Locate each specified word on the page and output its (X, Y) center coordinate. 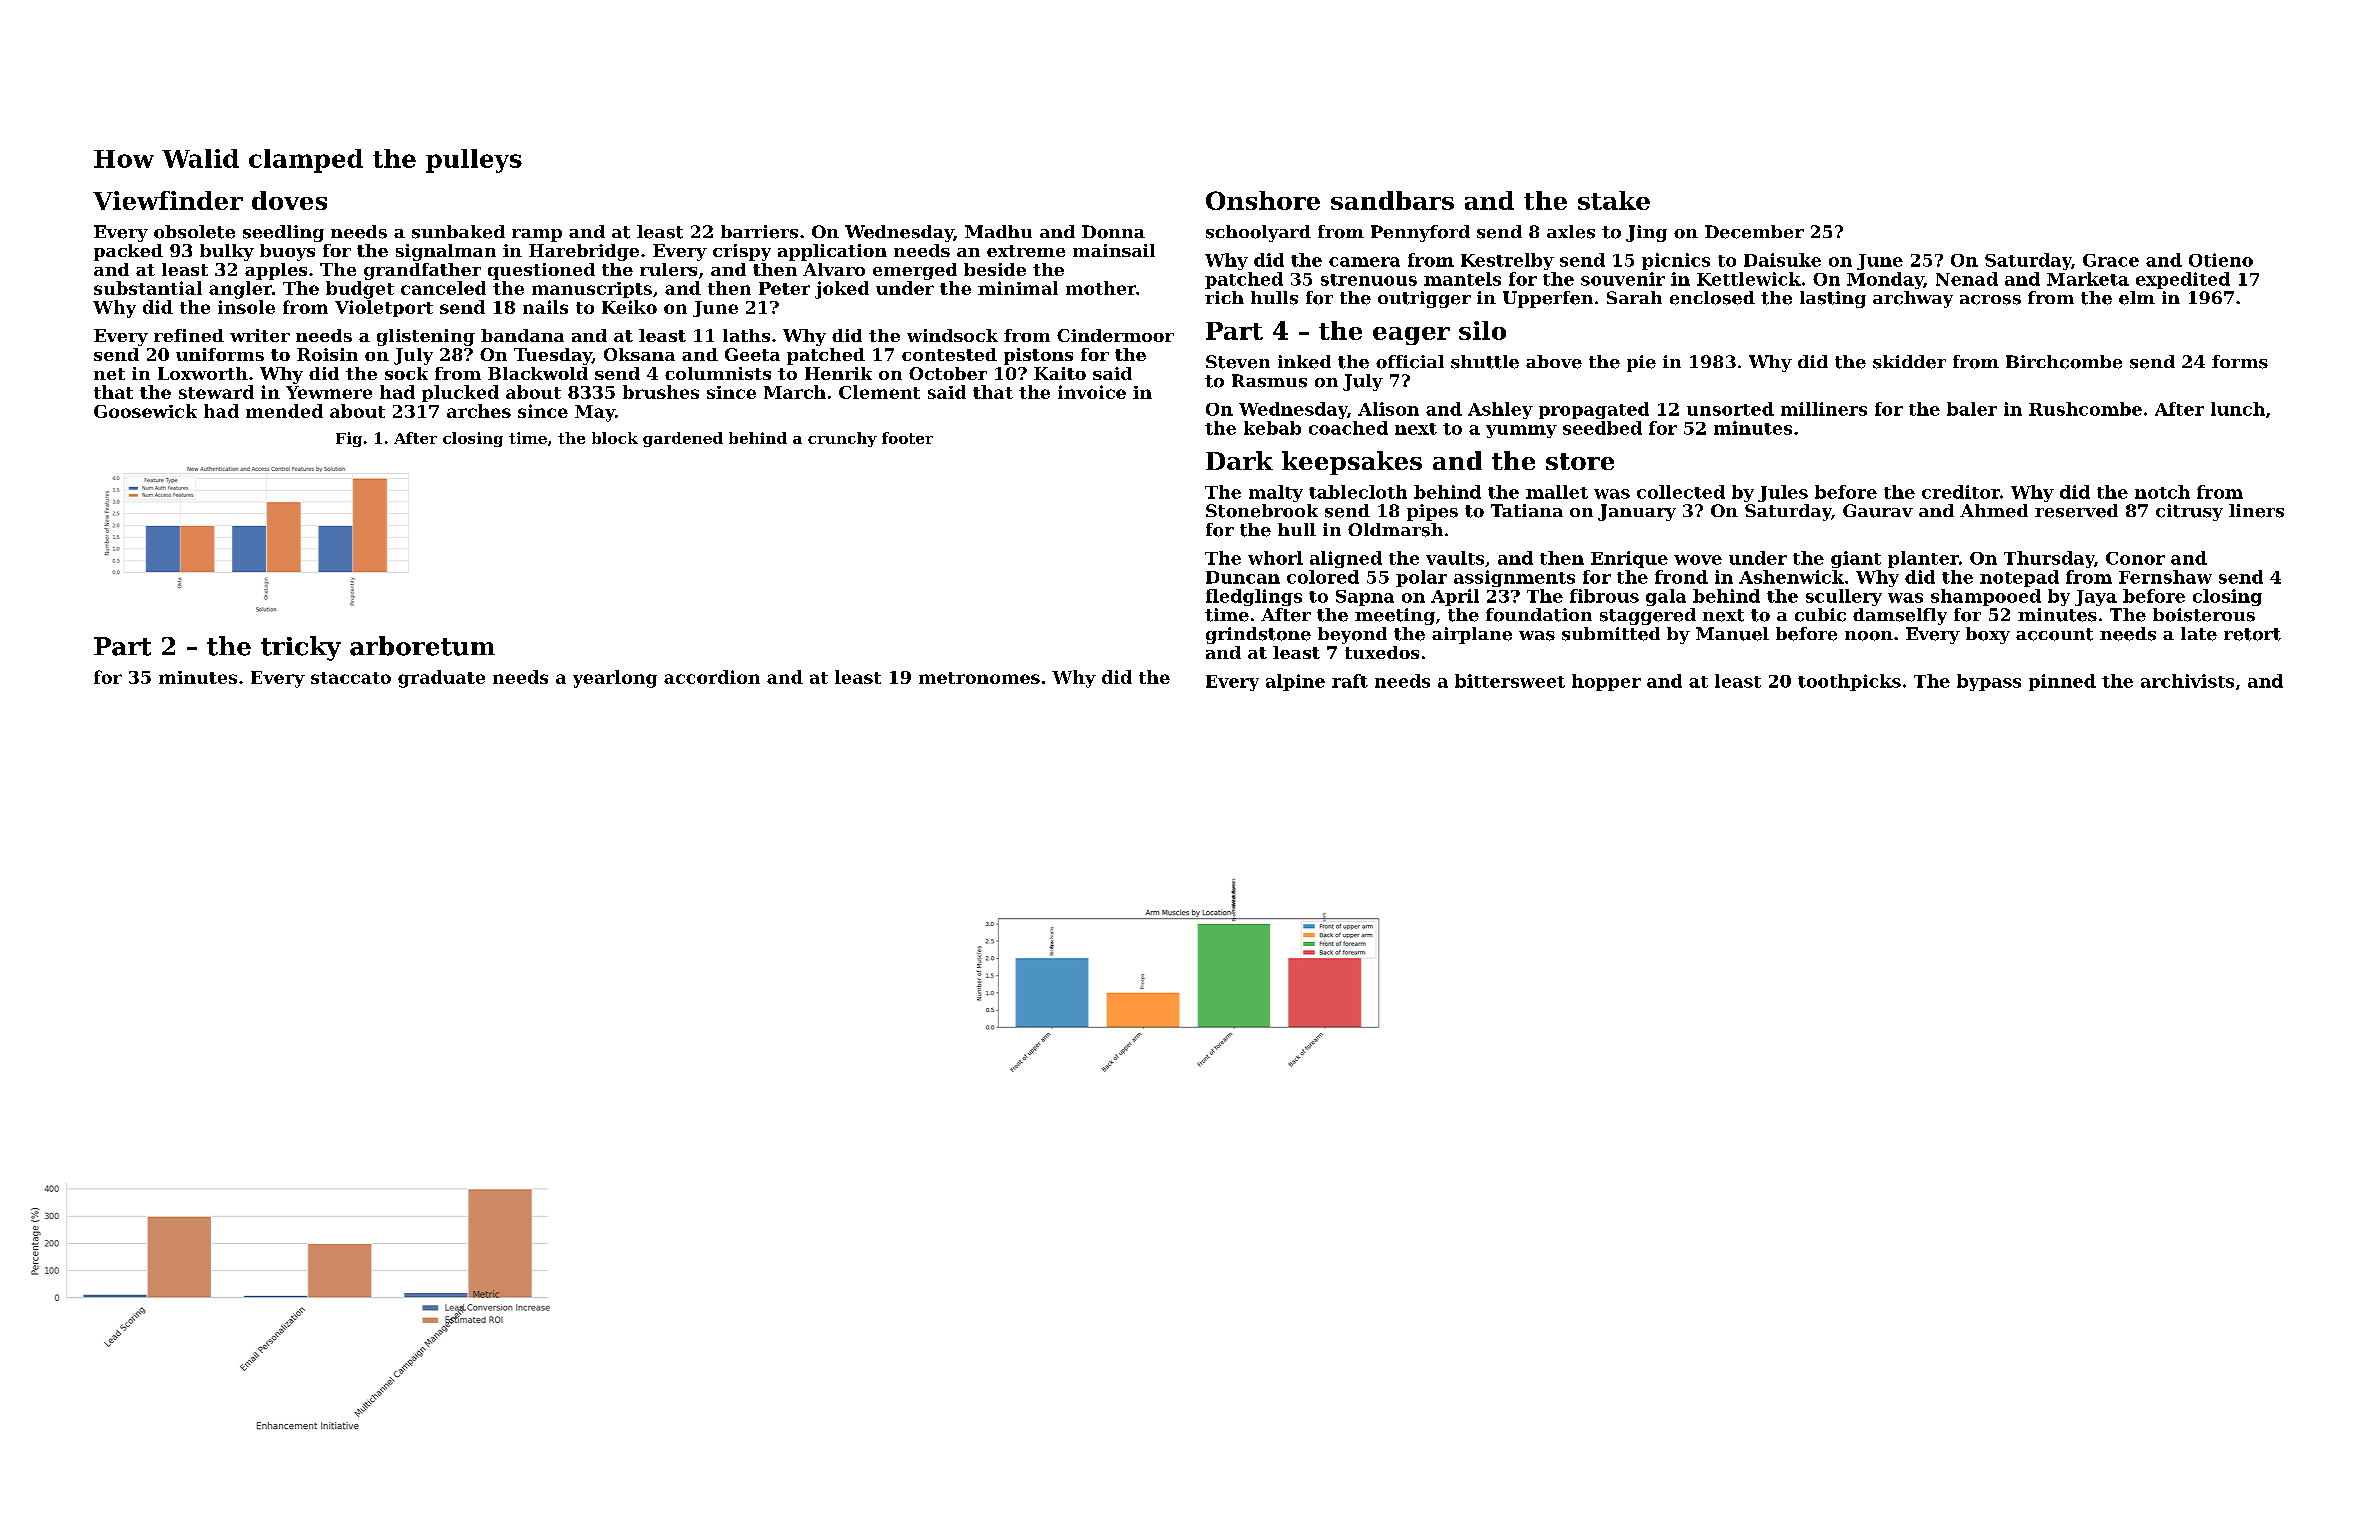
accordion (712, 677)
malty (1276, 493)
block (615, 438)
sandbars (1392, 200)
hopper (1606, 682)
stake (1614, 200)
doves (289, 200)
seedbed (1602, 428)
